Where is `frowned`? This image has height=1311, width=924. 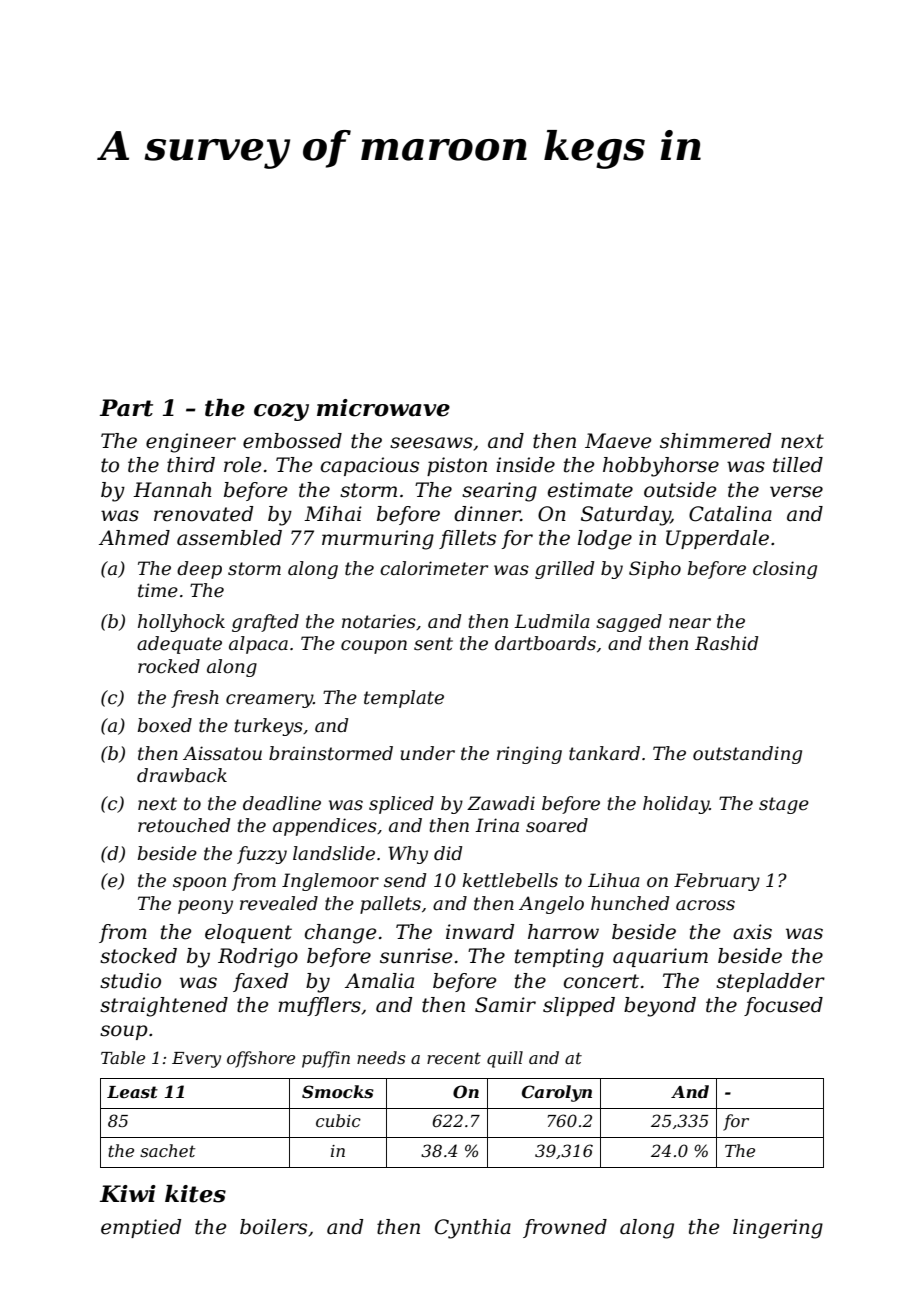
frowned is located at coordinates (565, 1228).
